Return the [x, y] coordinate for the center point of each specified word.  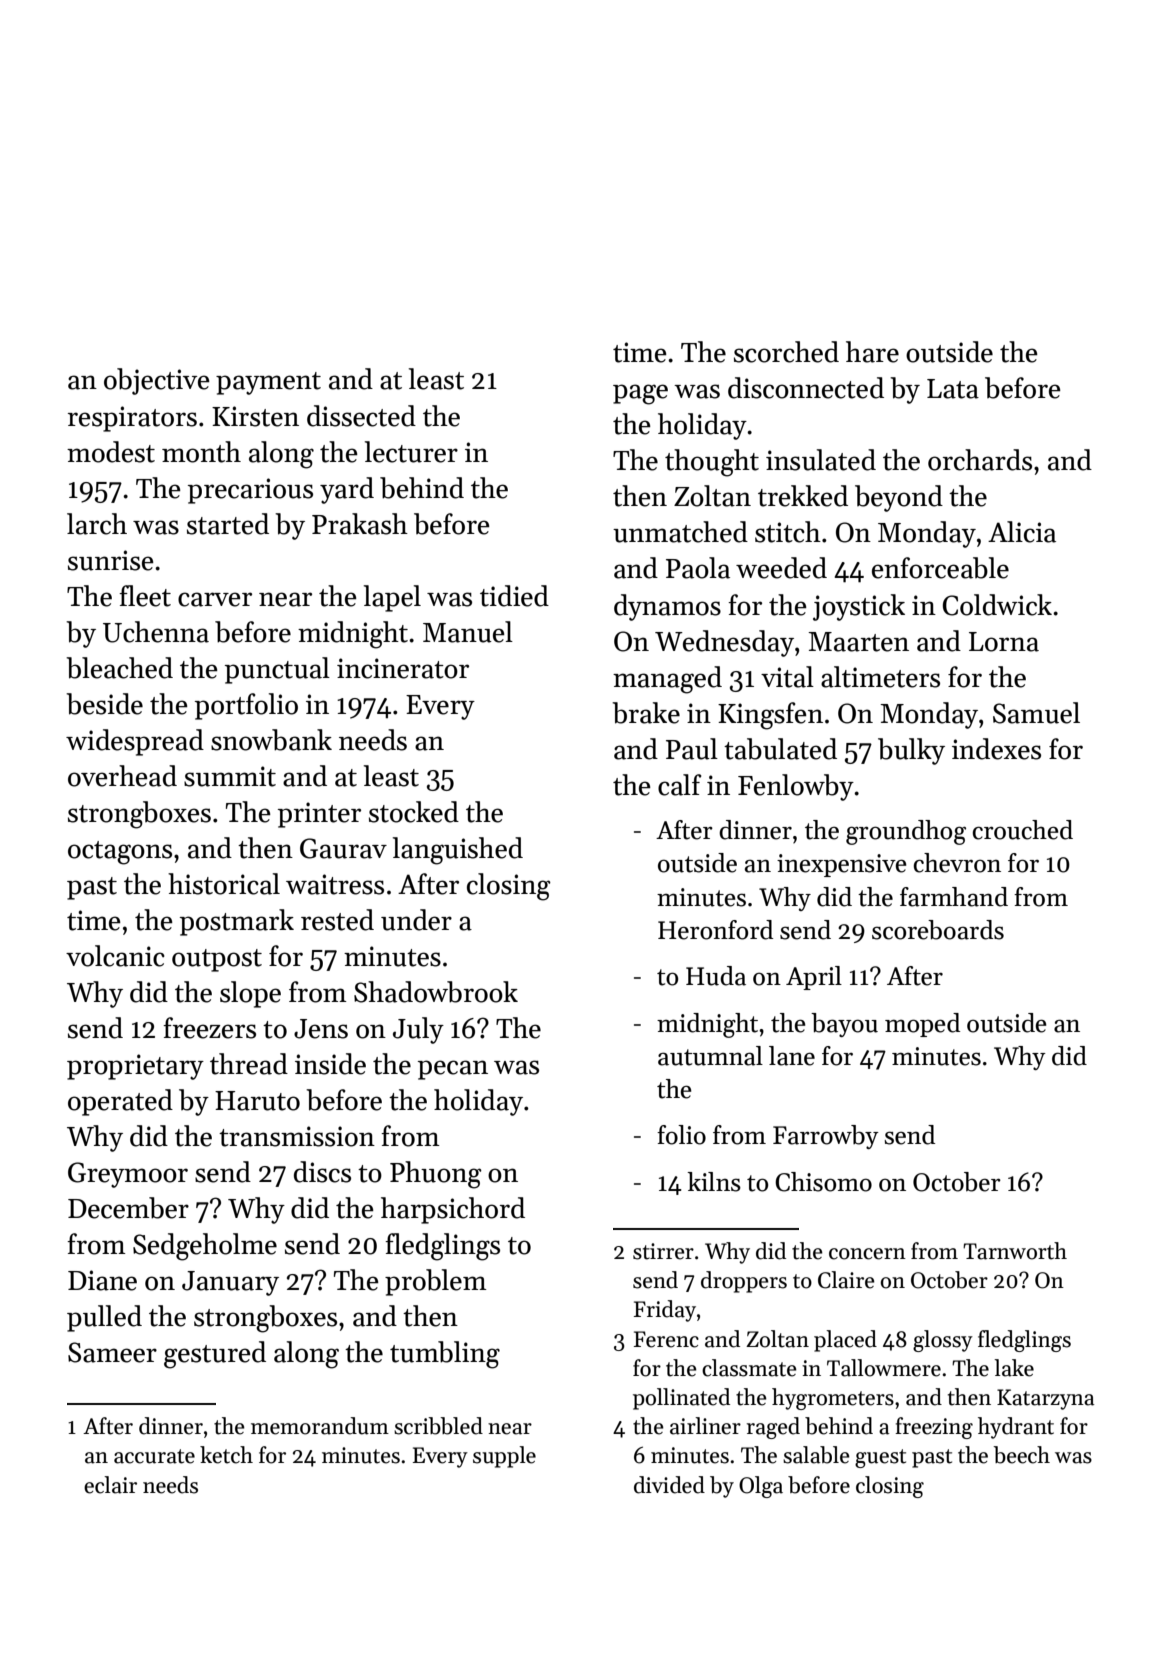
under [416, 920]
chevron [957, 863]
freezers [209, 1028]
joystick [859, 607]
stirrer [663, 1251]
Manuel [468, 632]
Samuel [1036, 713]
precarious [250, 491]
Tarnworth [1015, 1251]
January [230, 1283]
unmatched [680, 532]
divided [669, 1485]
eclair [110, 1485]
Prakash [360, 524]
